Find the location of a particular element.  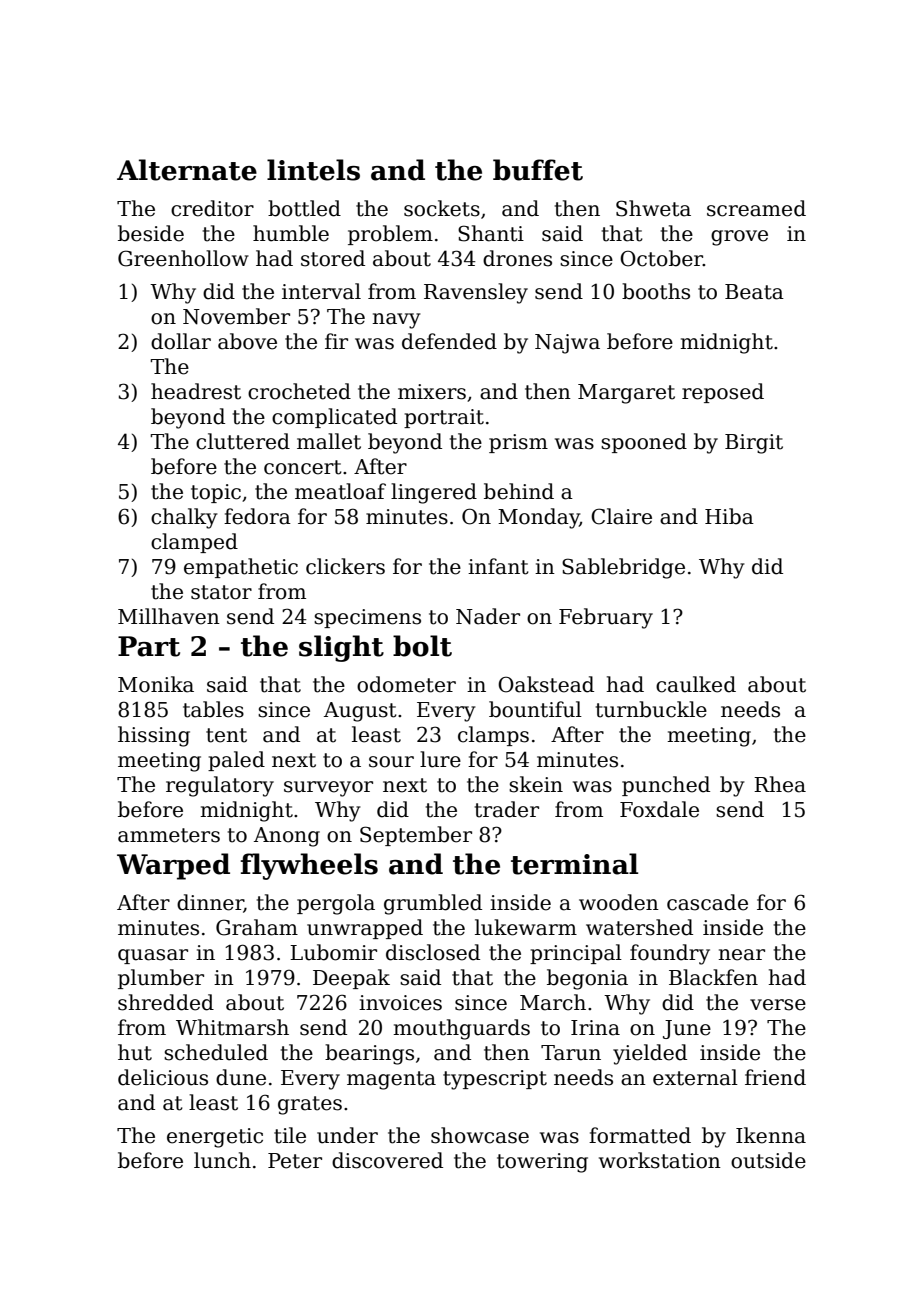

humble is located at coordinates (291, 233).
